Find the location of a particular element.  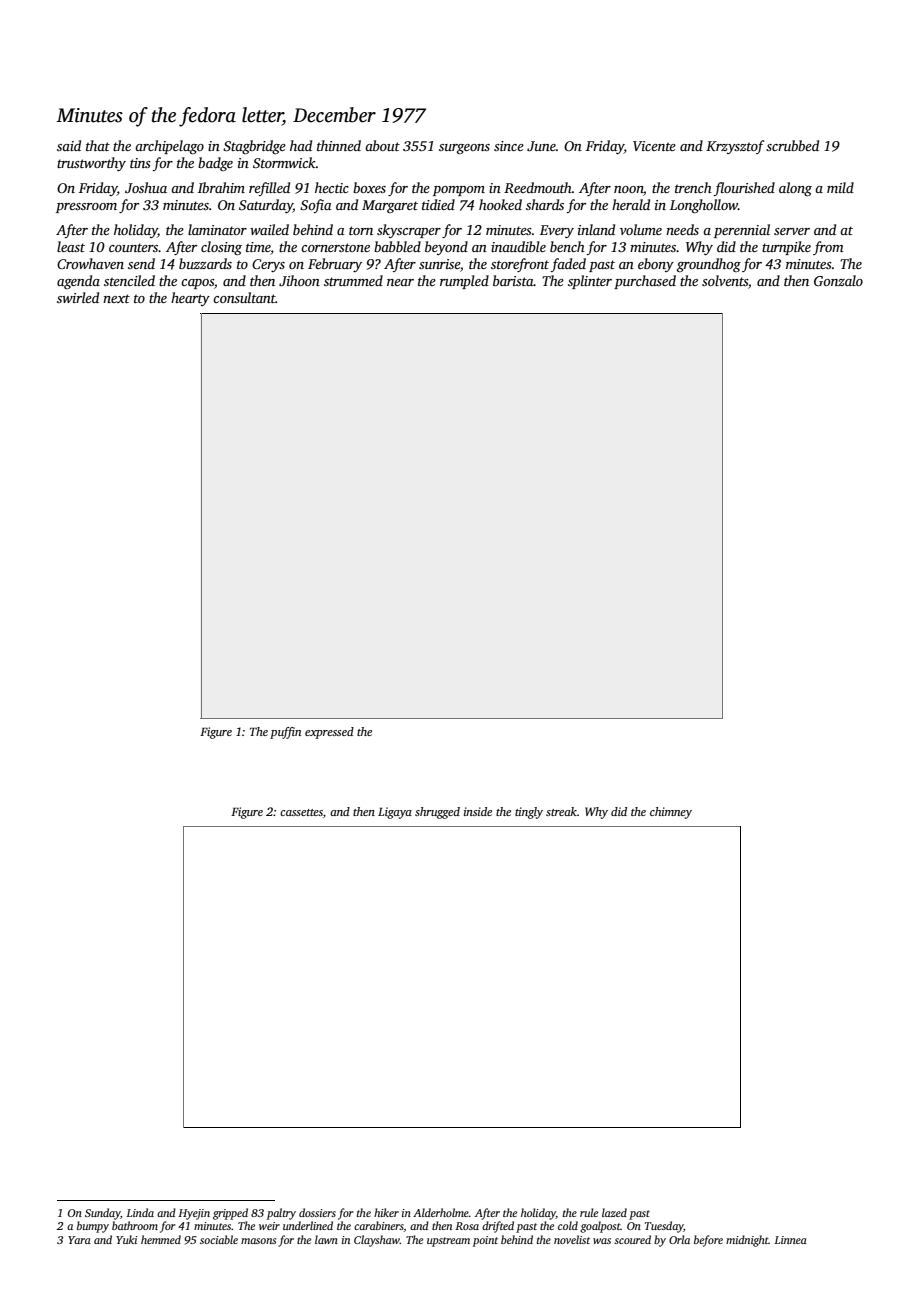

February is located at coordinates (335, 265).
